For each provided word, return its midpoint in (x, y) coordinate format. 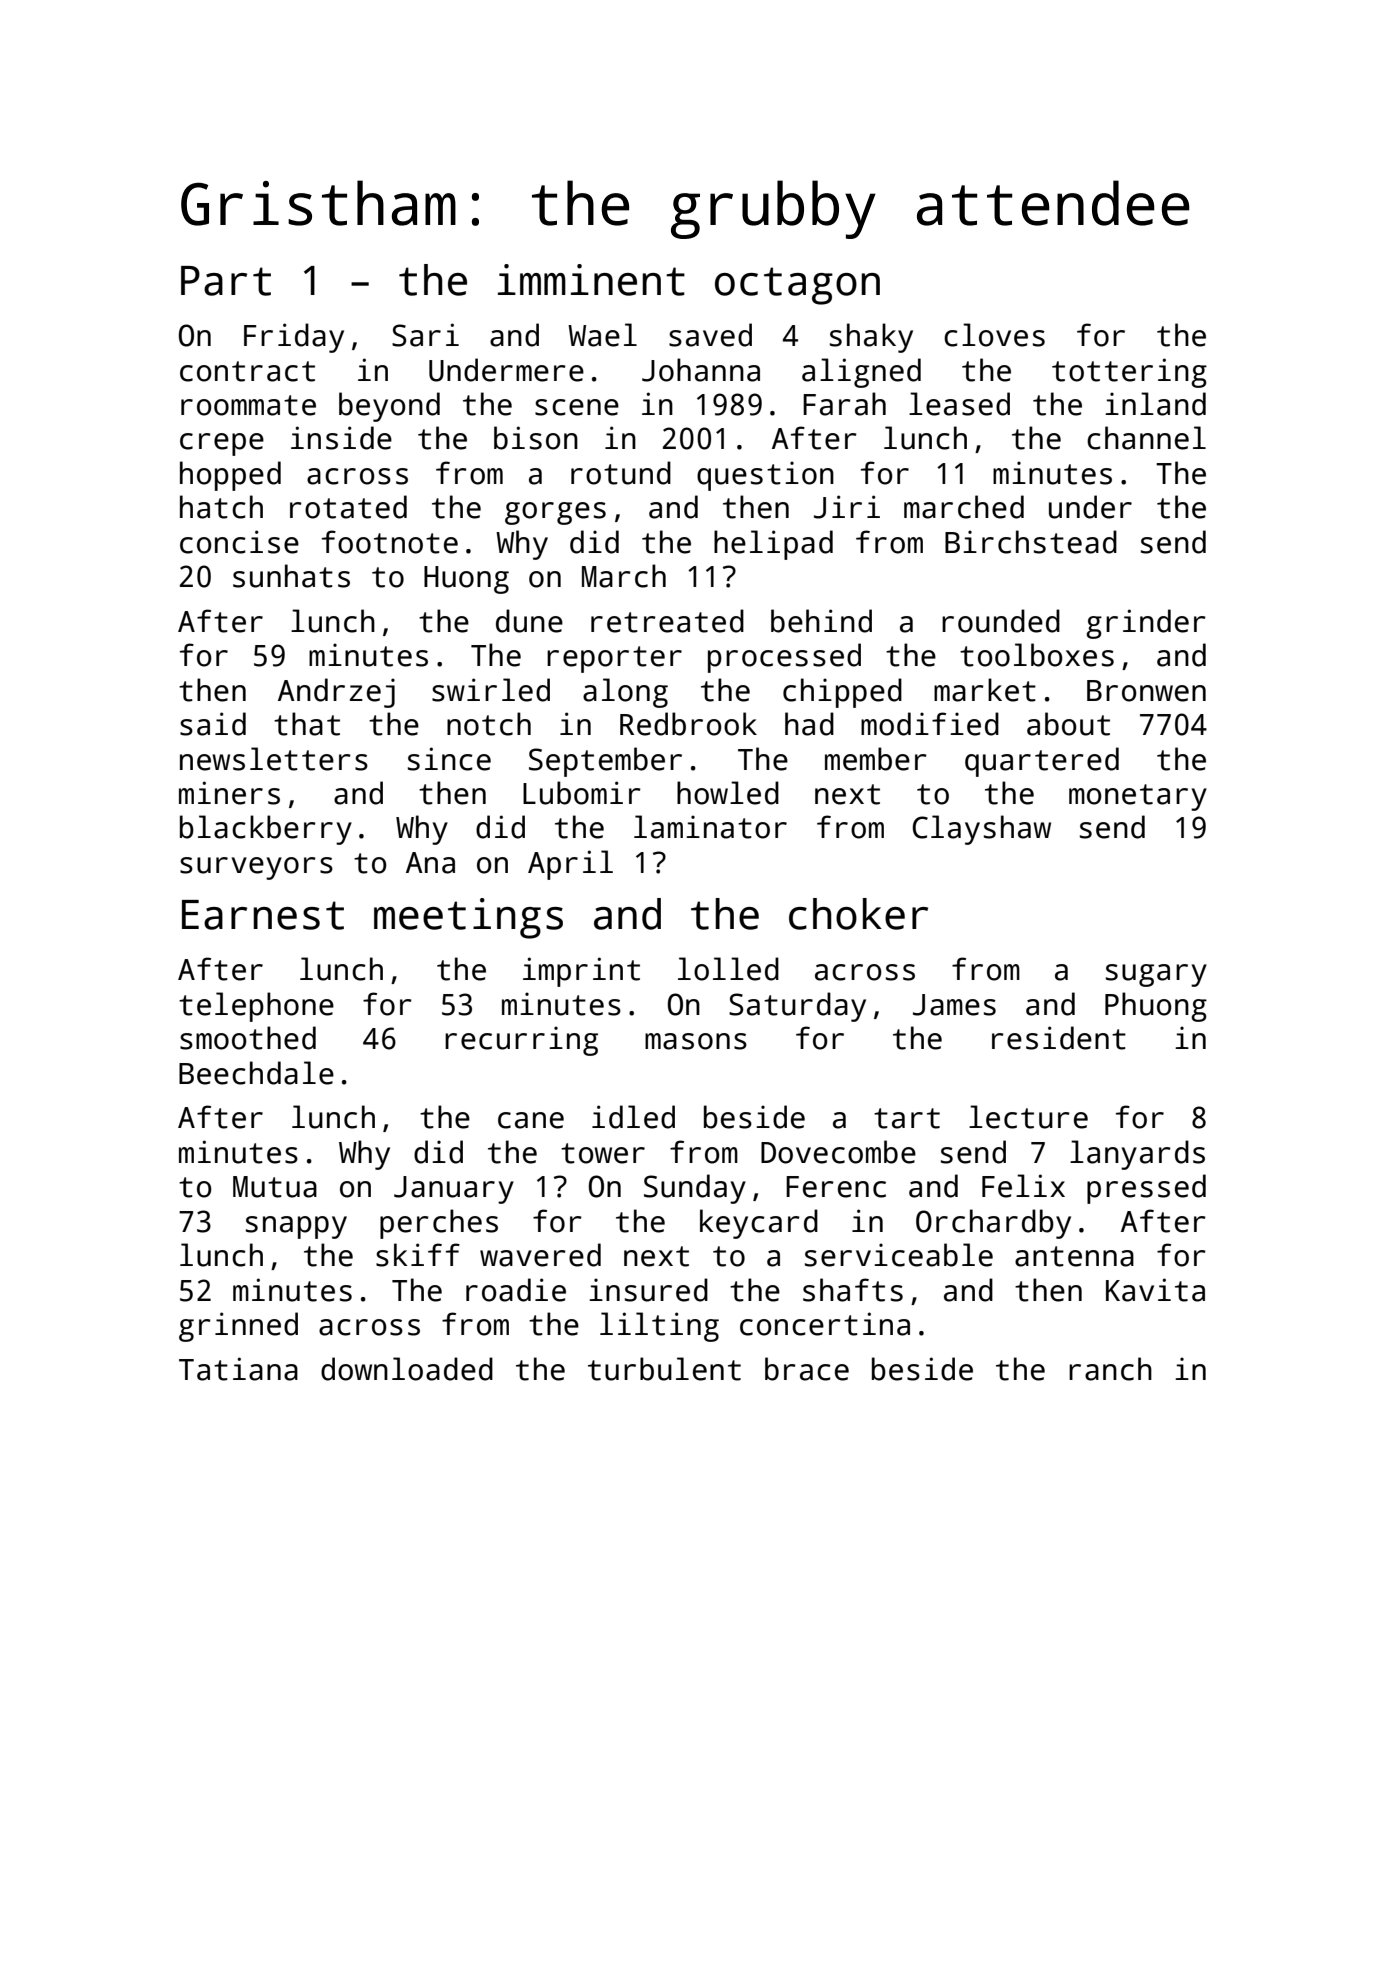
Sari (425, 335)
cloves (994, 335)
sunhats (291, 576)
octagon (797, 286)
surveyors (256, 868)
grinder (1146, 624)
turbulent (664, 1369)
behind (821, 621)
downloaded (407, 1369)
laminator (710, 827)
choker (858, 914)
